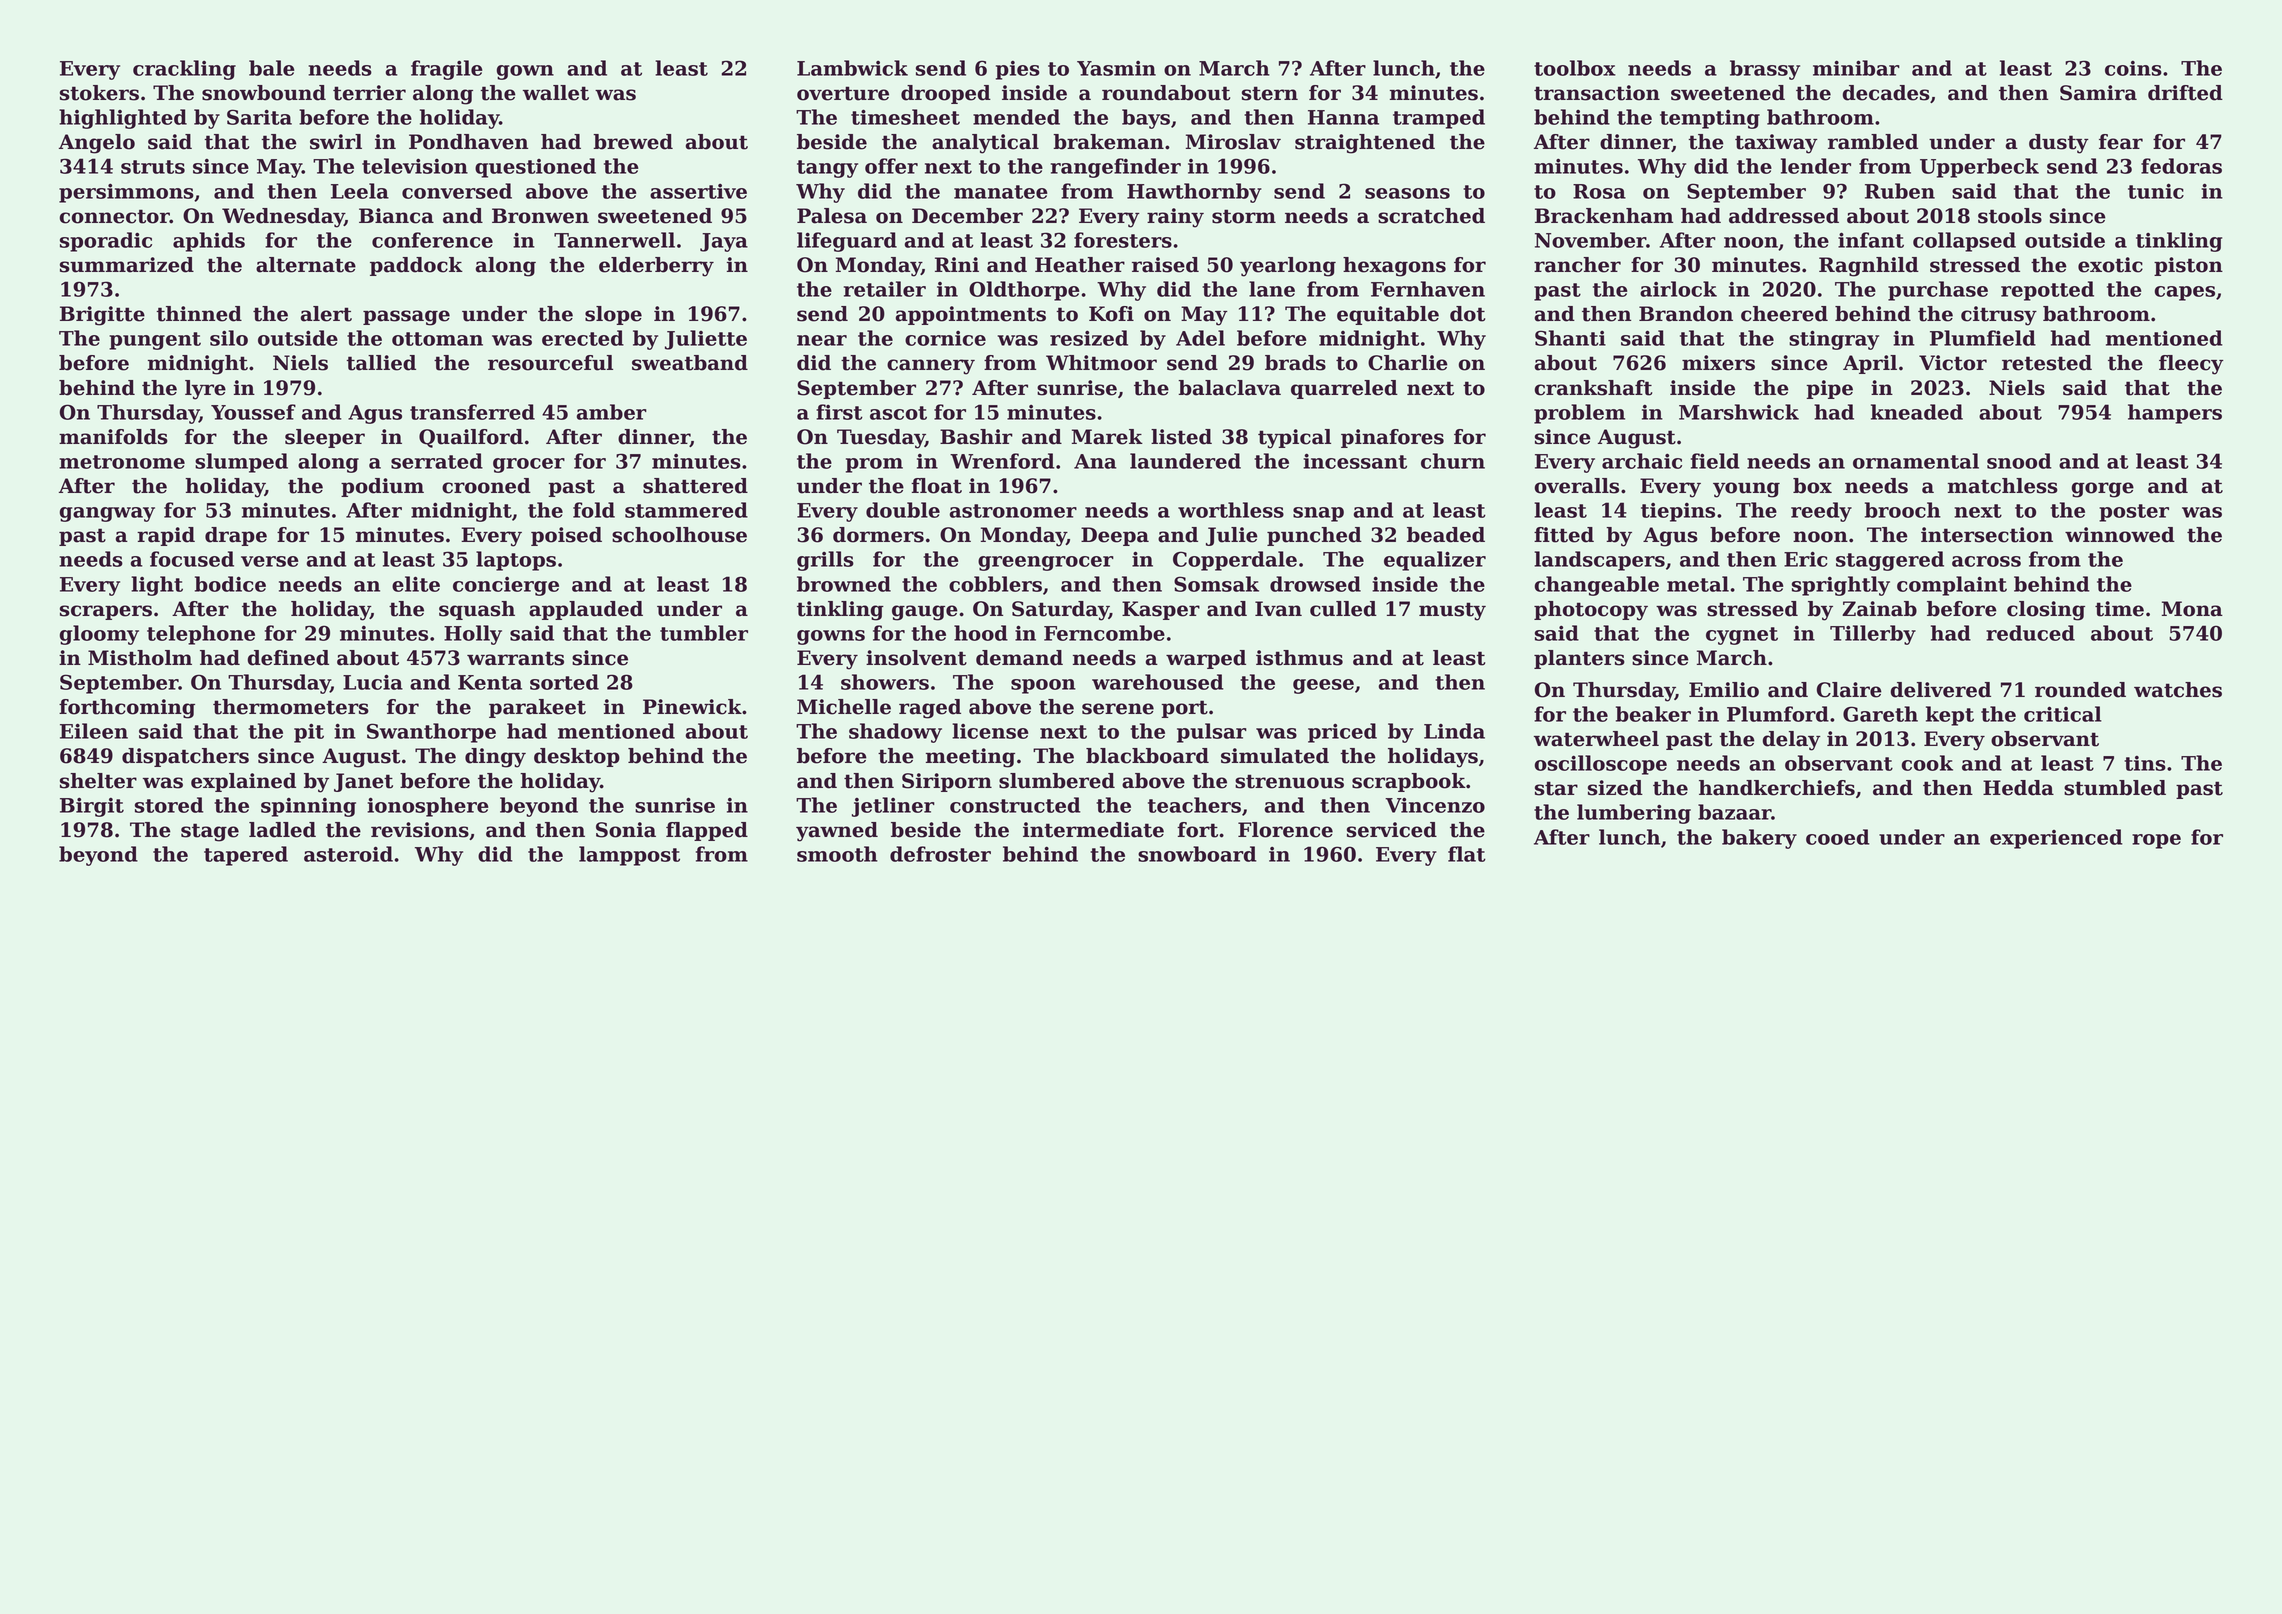 The height and width of the screenshot is (1614, 2282). Describe the element at coordinates (881, 439) in the screenshot. I see `Tuesday` at that location.
